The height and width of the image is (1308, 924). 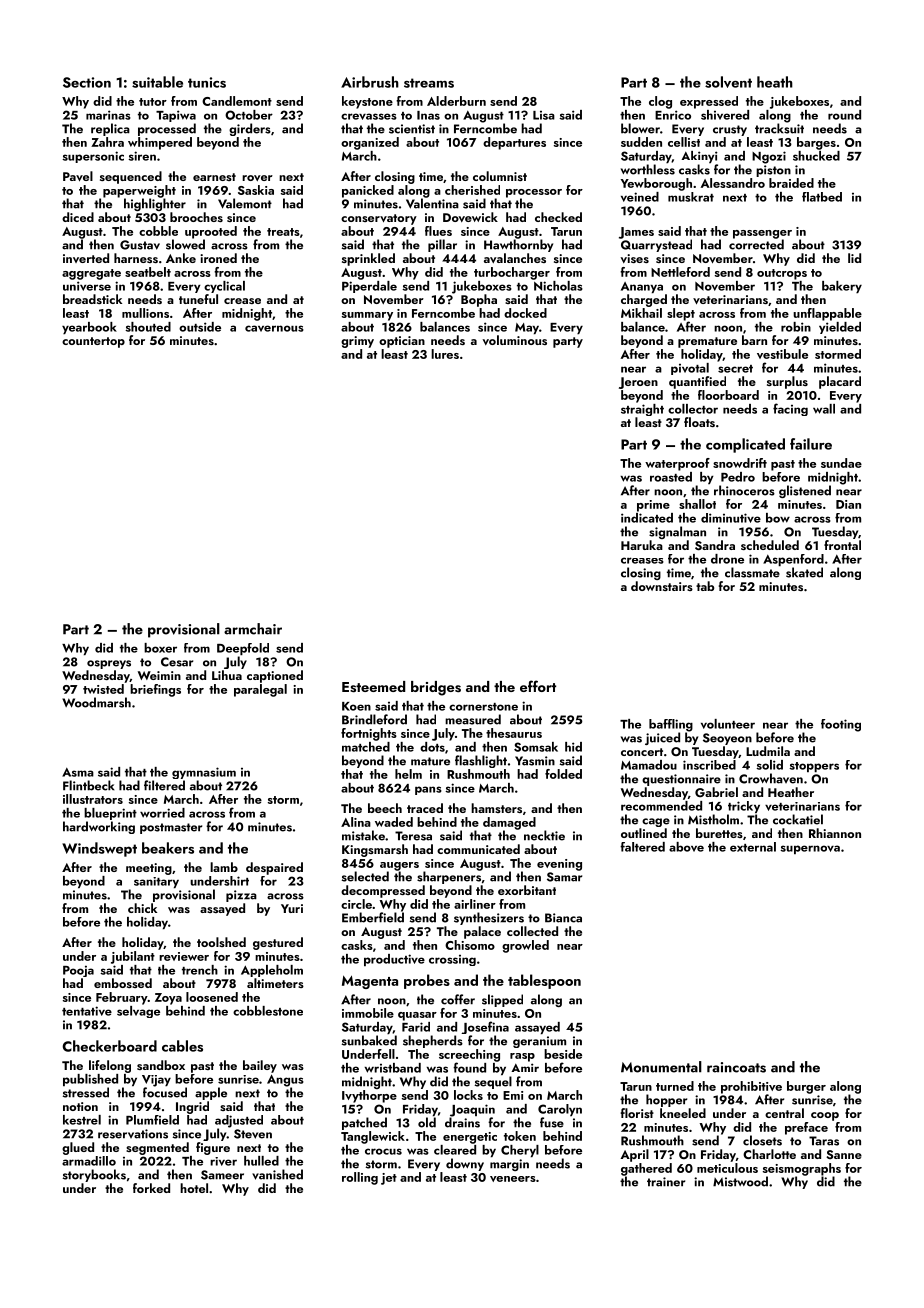 What do you see at coordinates (87, 1011) in the image?
I see `tentative` at bounding box center [87, 1011].
